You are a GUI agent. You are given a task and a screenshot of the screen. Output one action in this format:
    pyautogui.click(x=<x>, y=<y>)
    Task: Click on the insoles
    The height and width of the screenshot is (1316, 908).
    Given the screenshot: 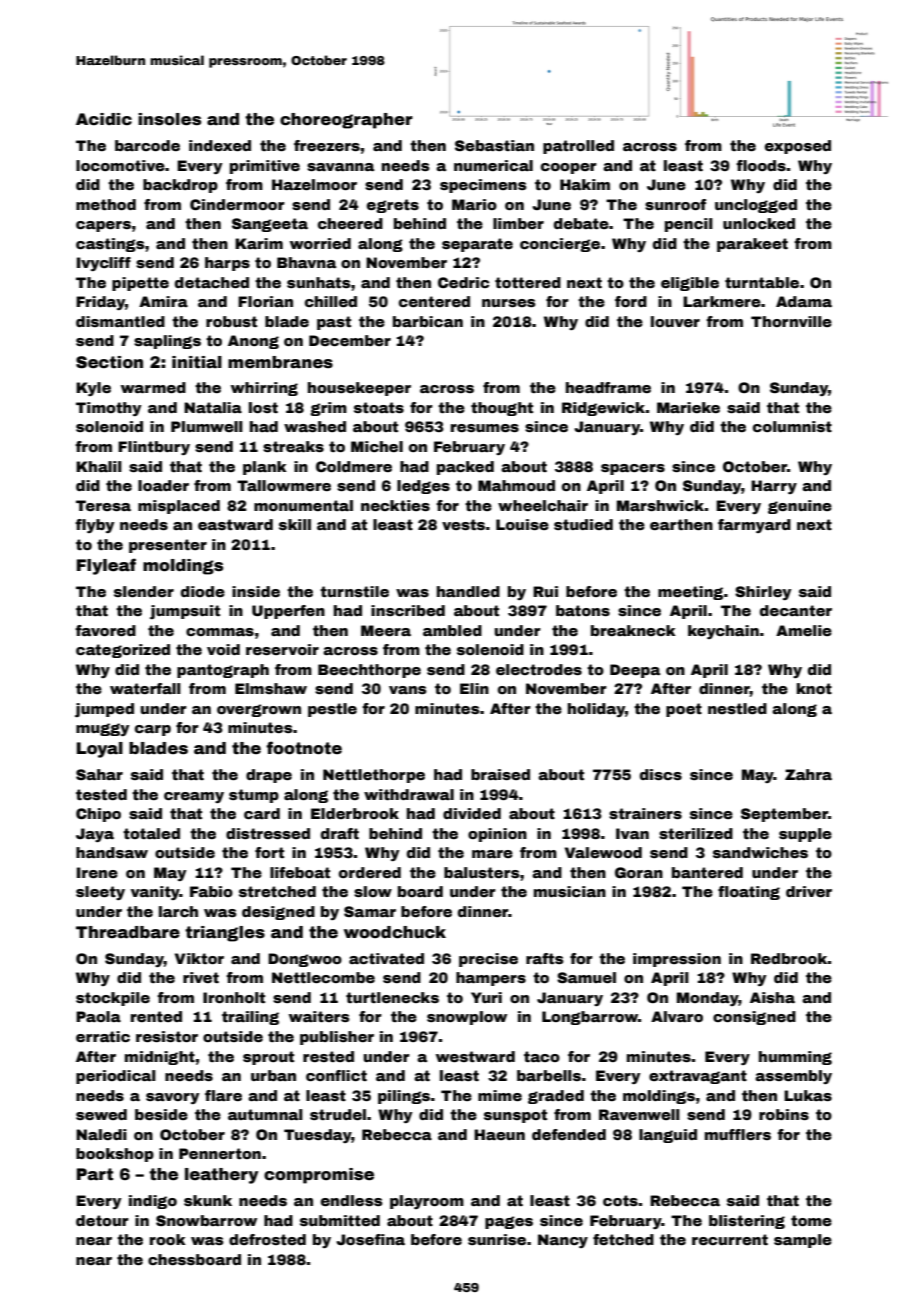 What is the action you would take?
    pyautogui.click(x=169, y=119)
